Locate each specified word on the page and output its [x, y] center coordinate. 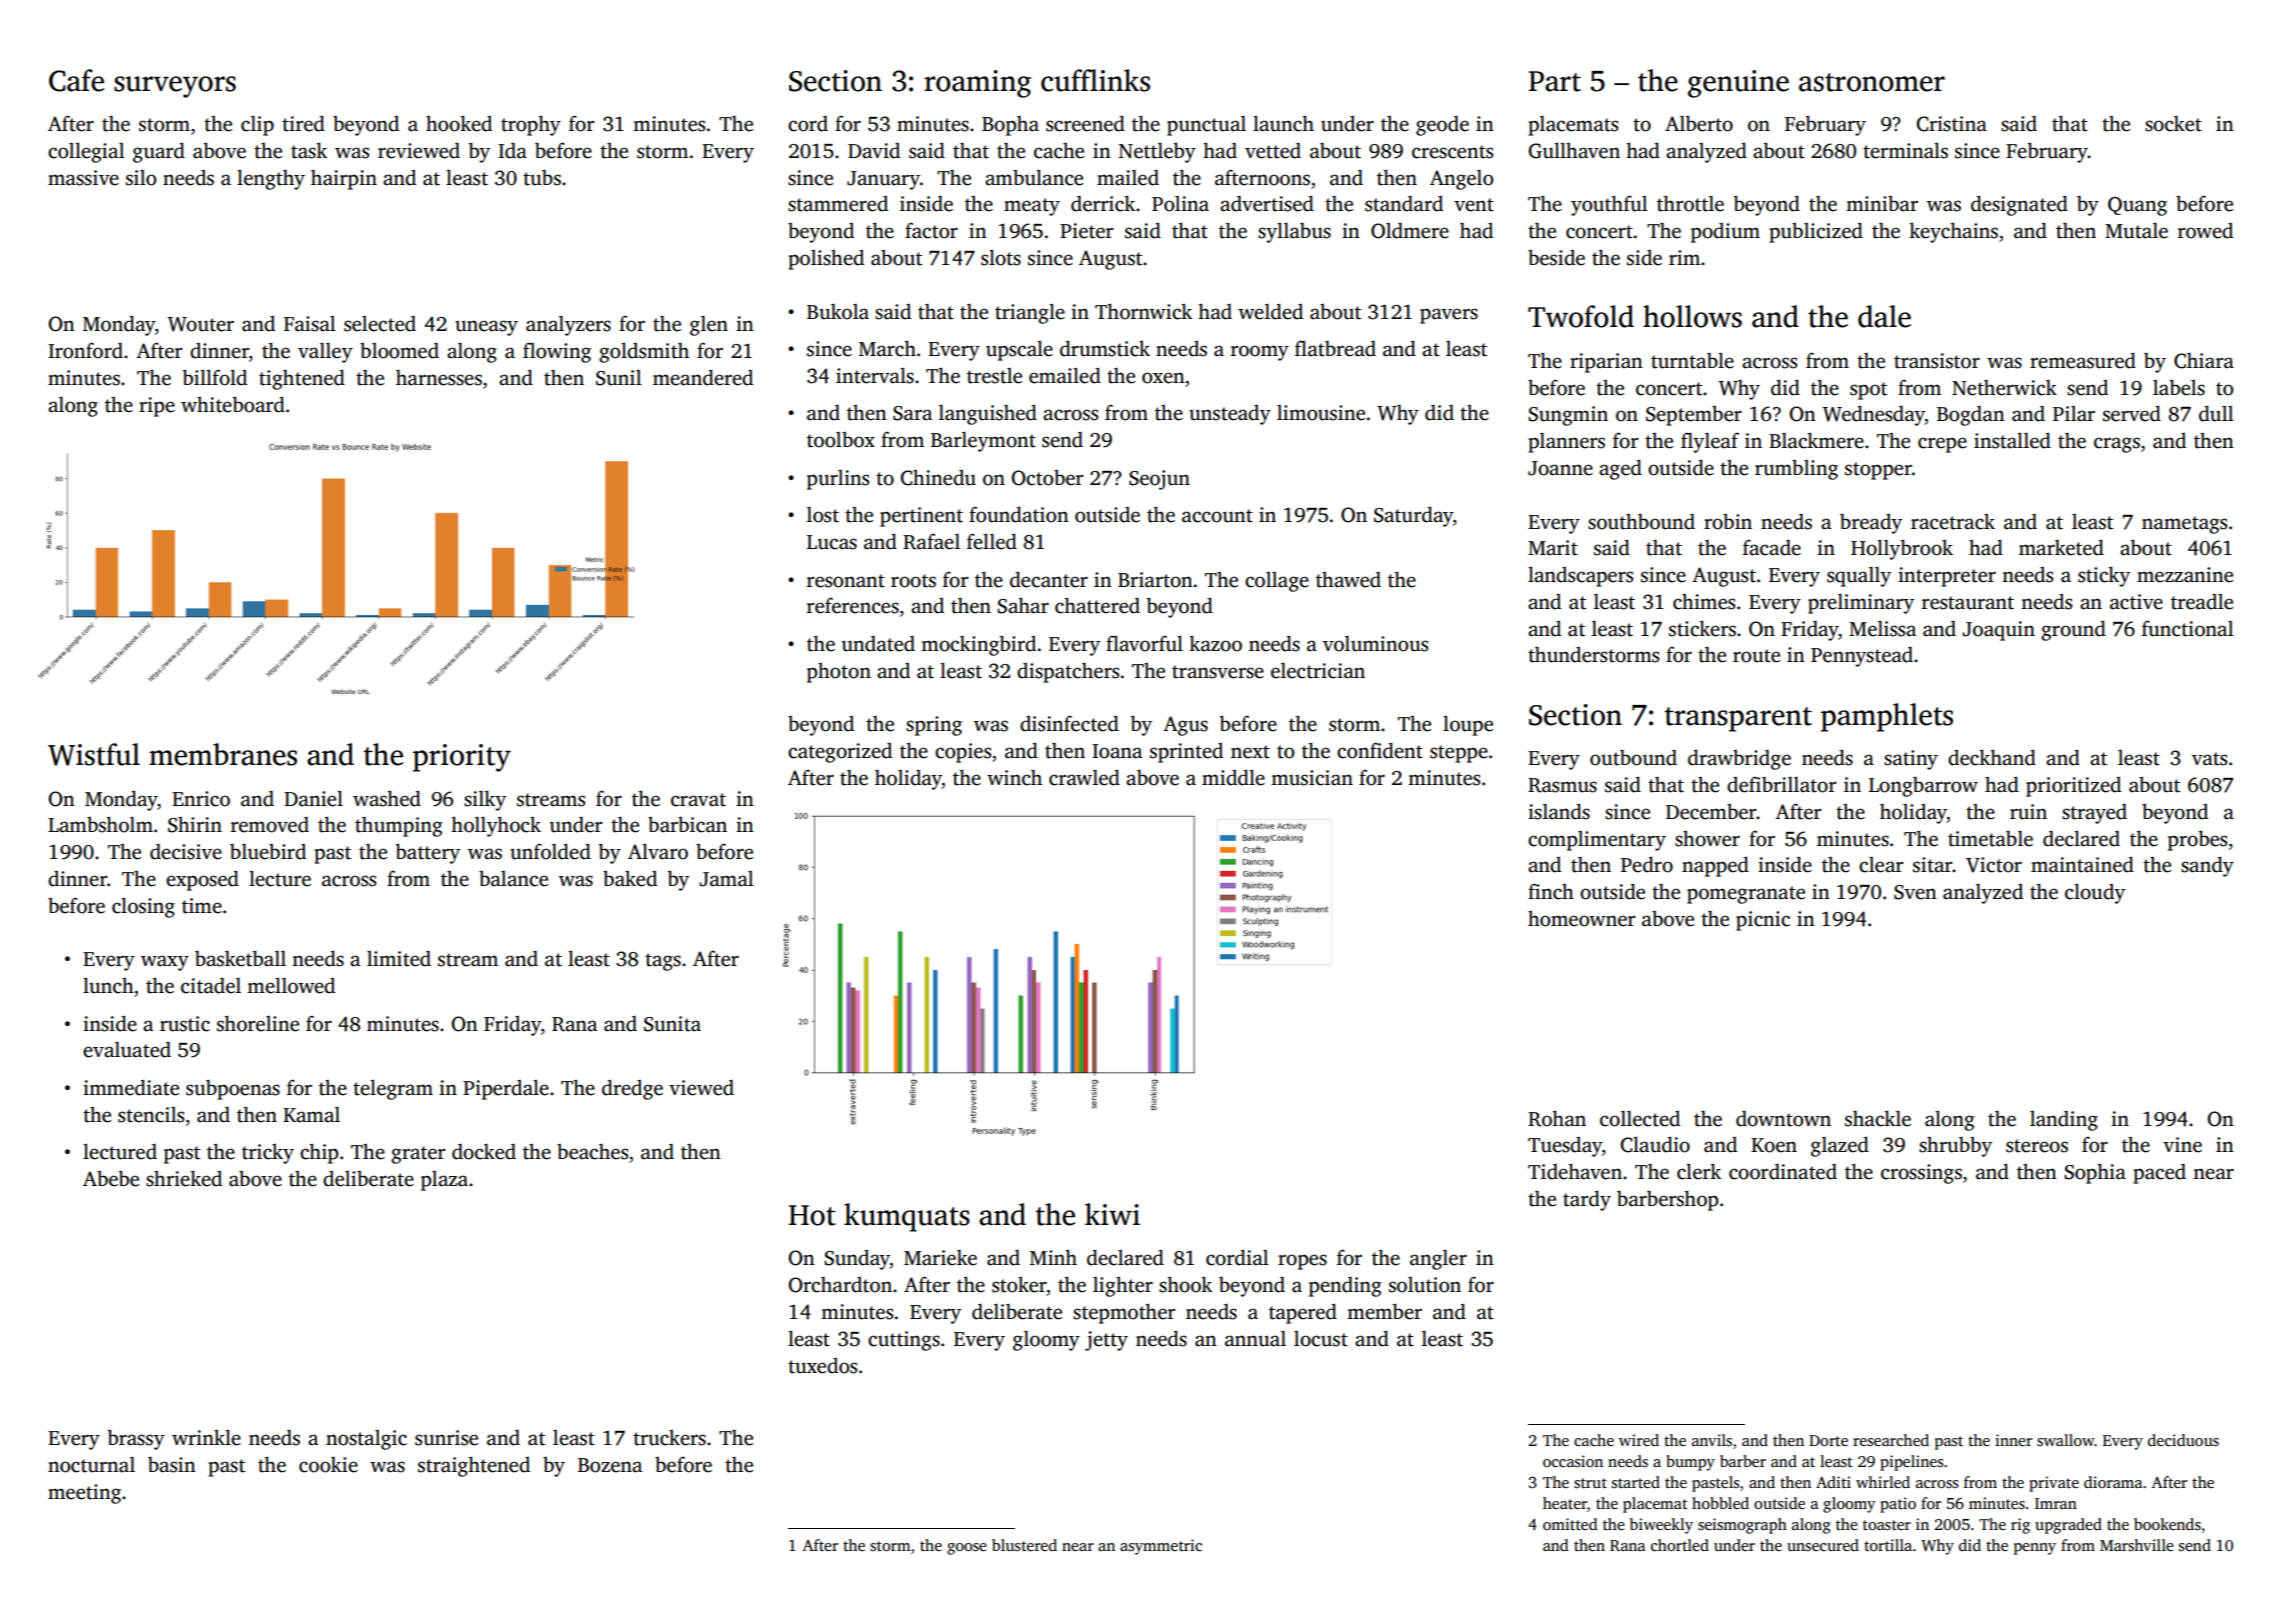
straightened [474, 1466]
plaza [444, 1181]
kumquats [907, 1217]
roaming [977, 84]
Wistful [94, 754]
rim [1684, 257]
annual [1255, 1338]
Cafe [76, 80]
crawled [1084, 777]
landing [2064, 1120]
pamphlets [1887, 717]
